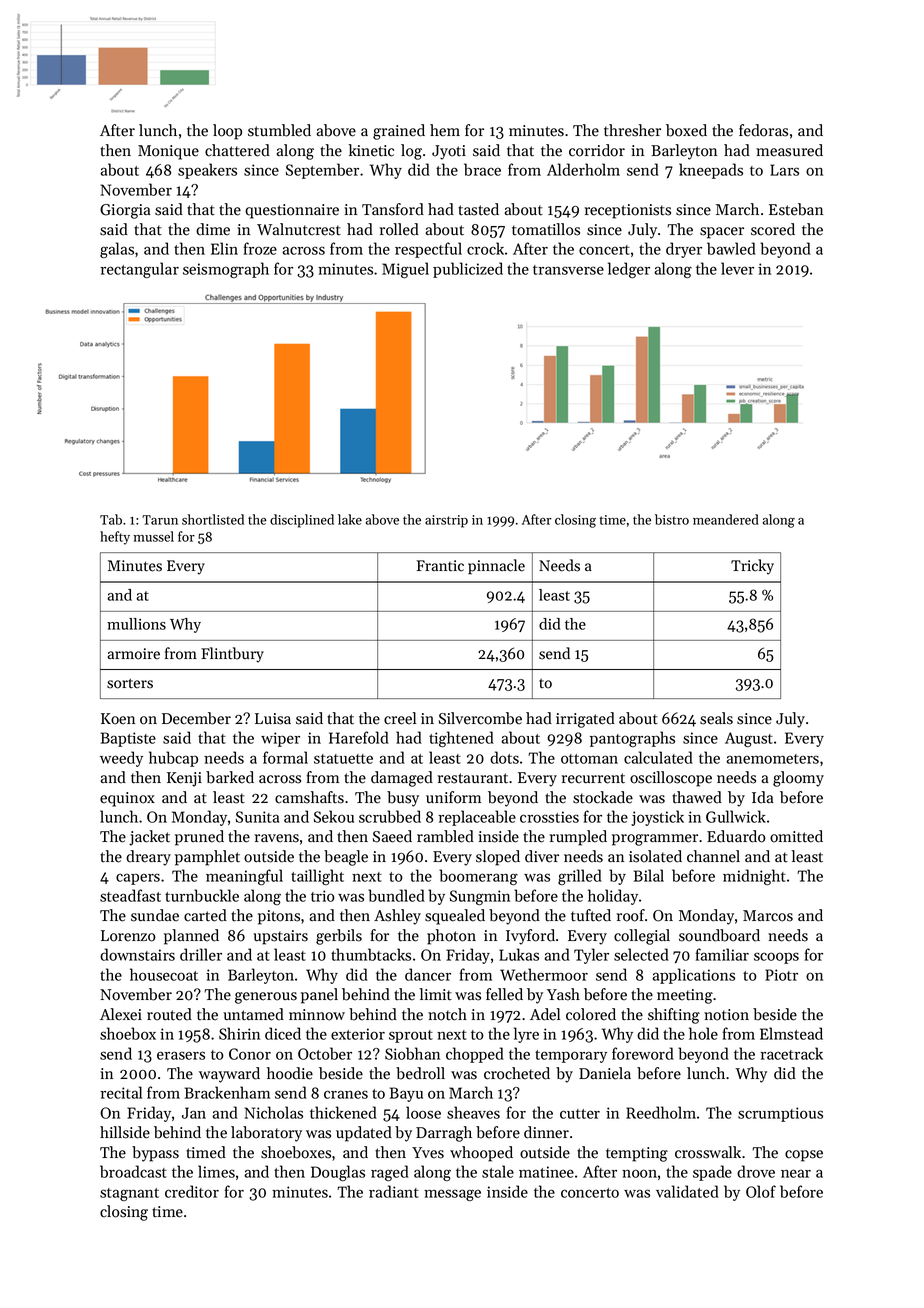 The image size is (924, 1308). What do you see at coordinates (763, 130) in the screenshot?
I see `fedoras` at bounding box center [763, 130].
